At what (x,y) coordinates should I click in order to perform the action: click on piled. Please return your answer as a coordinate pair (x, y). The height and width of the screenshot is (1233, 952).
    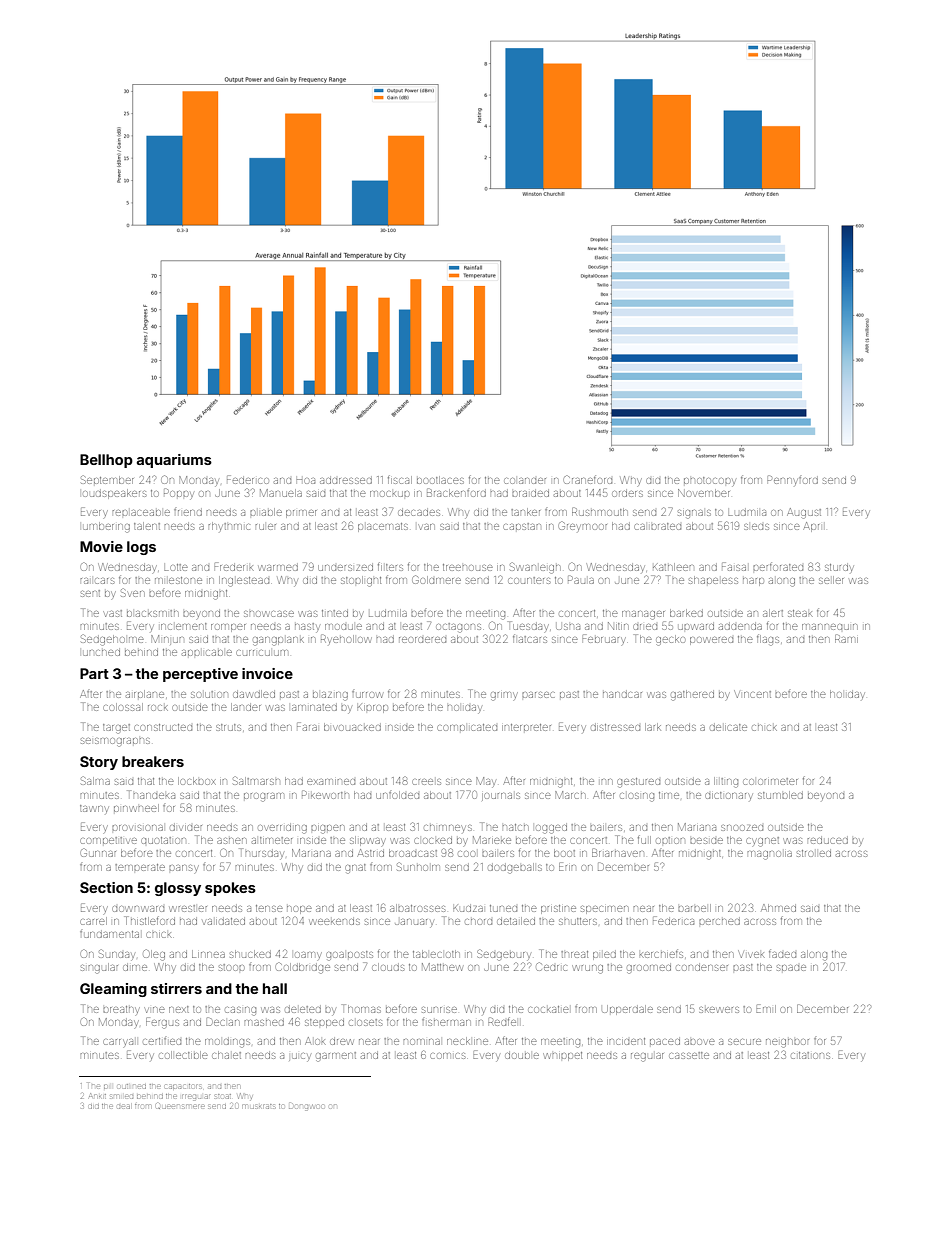
    Looking at the image, I should click on (604, 956).
